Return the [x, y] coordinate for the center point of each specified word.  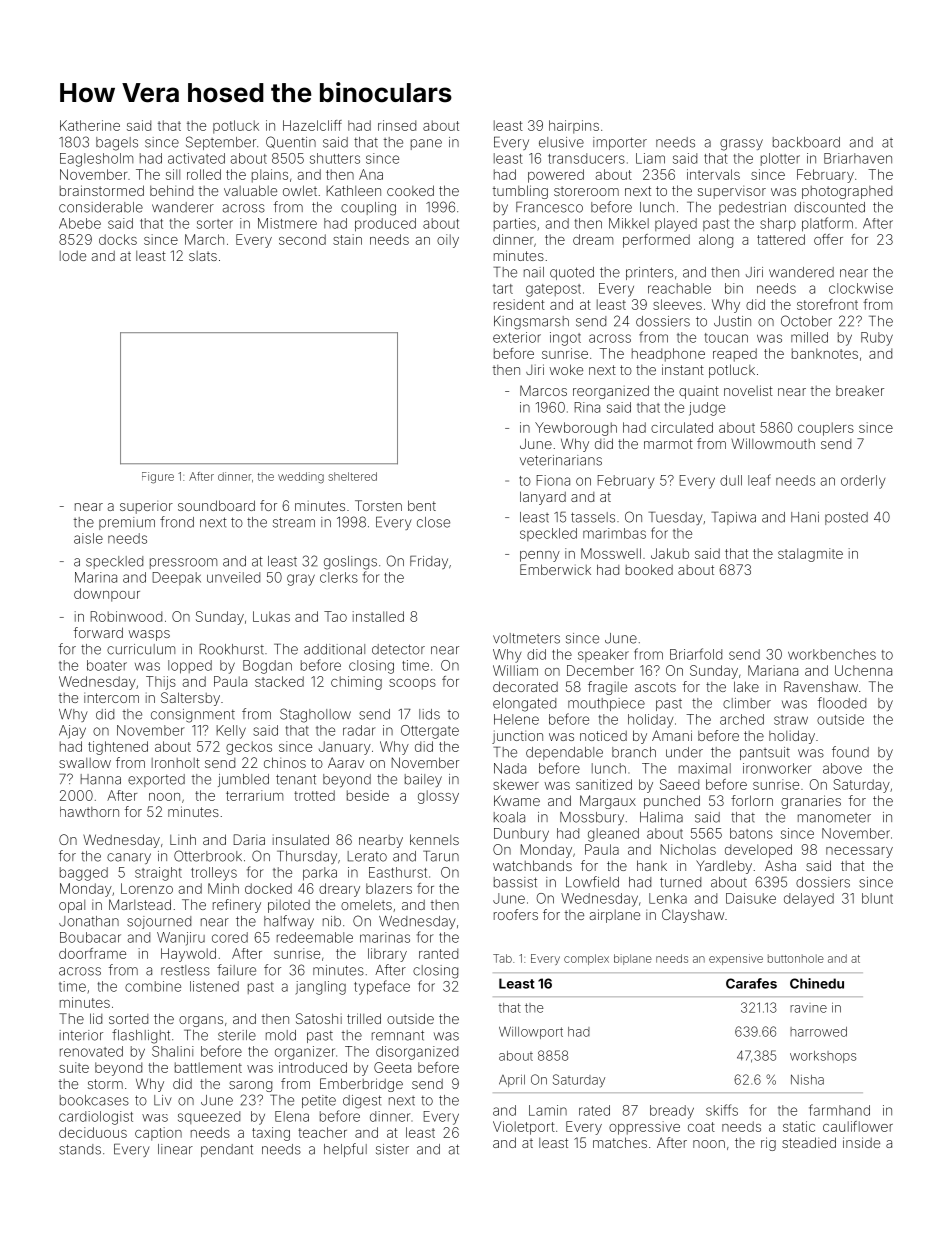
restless [185, 970]
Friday [429, 562]
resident [519, 304]
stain [347, 239]
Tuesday [675, 518]
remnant [398, 1035]
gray [301, 580]
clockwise [861, 288]
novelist [748, 390]
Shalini [173, 1051]
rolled [204, 174]
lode [73, 256]
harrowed [818, 1032]
